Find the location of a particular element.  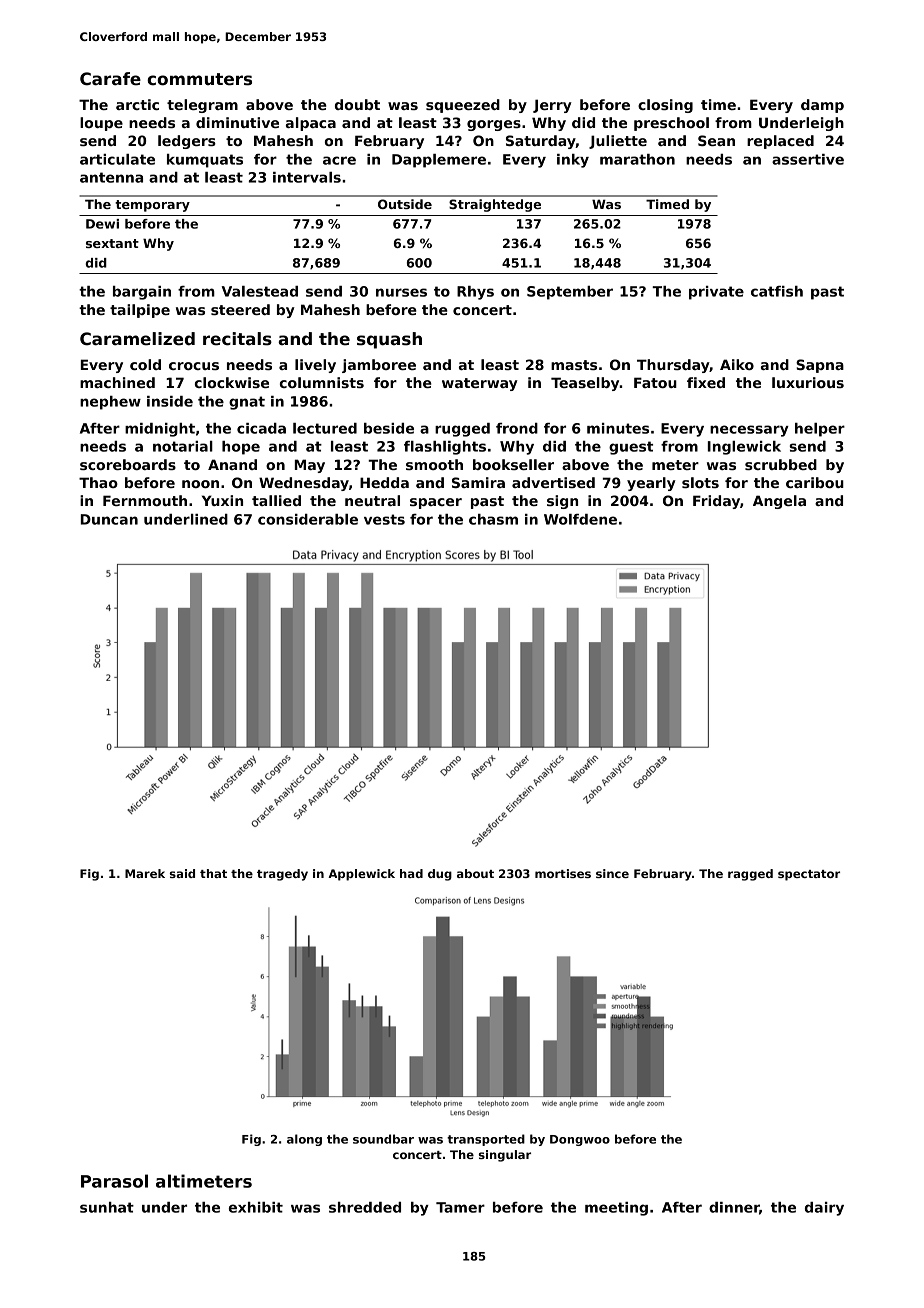

vests is located at coordinates (384, 519).
